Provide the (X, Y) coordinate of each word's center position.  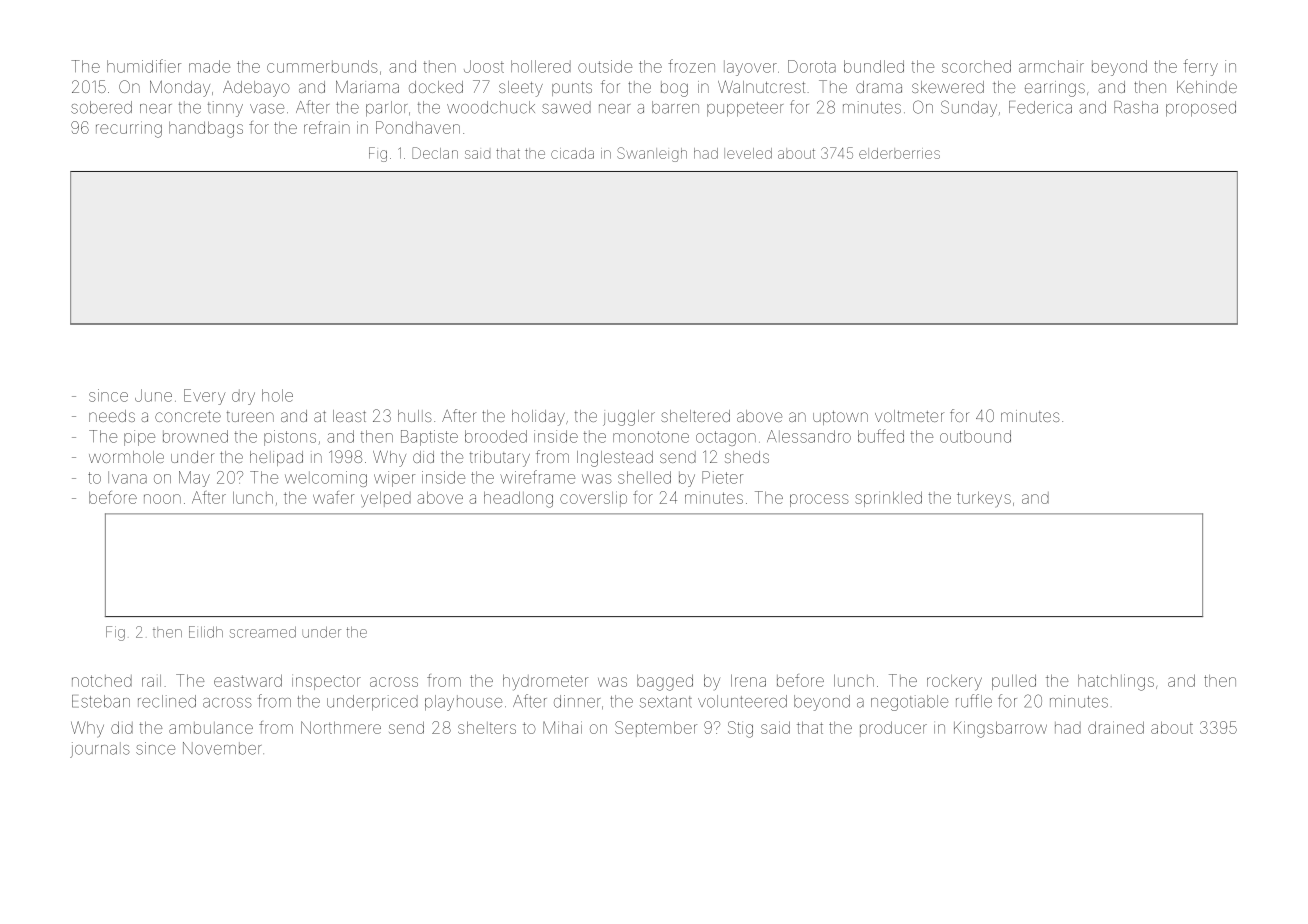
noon (162, 499)
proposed (1201, 109)
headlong (518, 499)
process (819, 500)
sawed (566, 107)
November (222, 748)
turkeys (984, 499)
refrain (327, 127)
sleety (521, 89)
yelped (386, 499)
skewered (948, 87)
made (209, 66)
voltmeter (909, 416)
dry (243, 397)
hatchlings (1116, 682)
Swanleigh (652, 154)
